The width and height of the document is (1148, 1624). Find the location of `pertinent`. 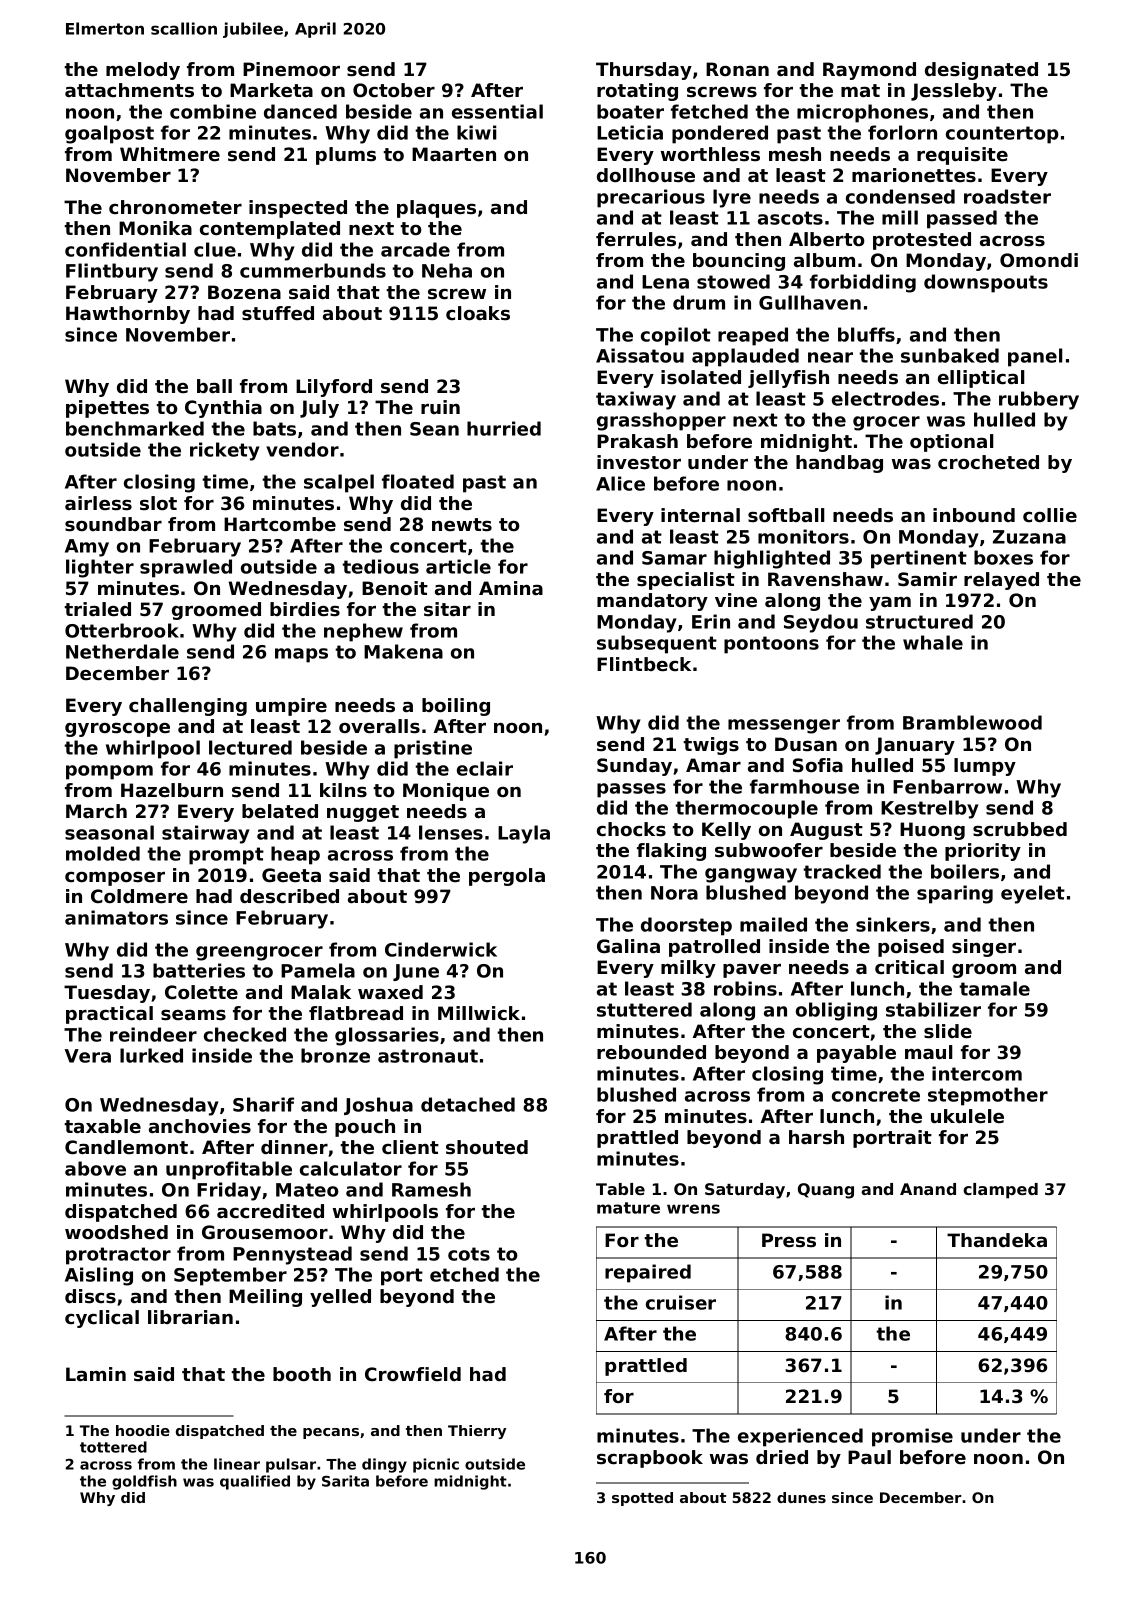

pertinent is located at coordinates (919, 559).
